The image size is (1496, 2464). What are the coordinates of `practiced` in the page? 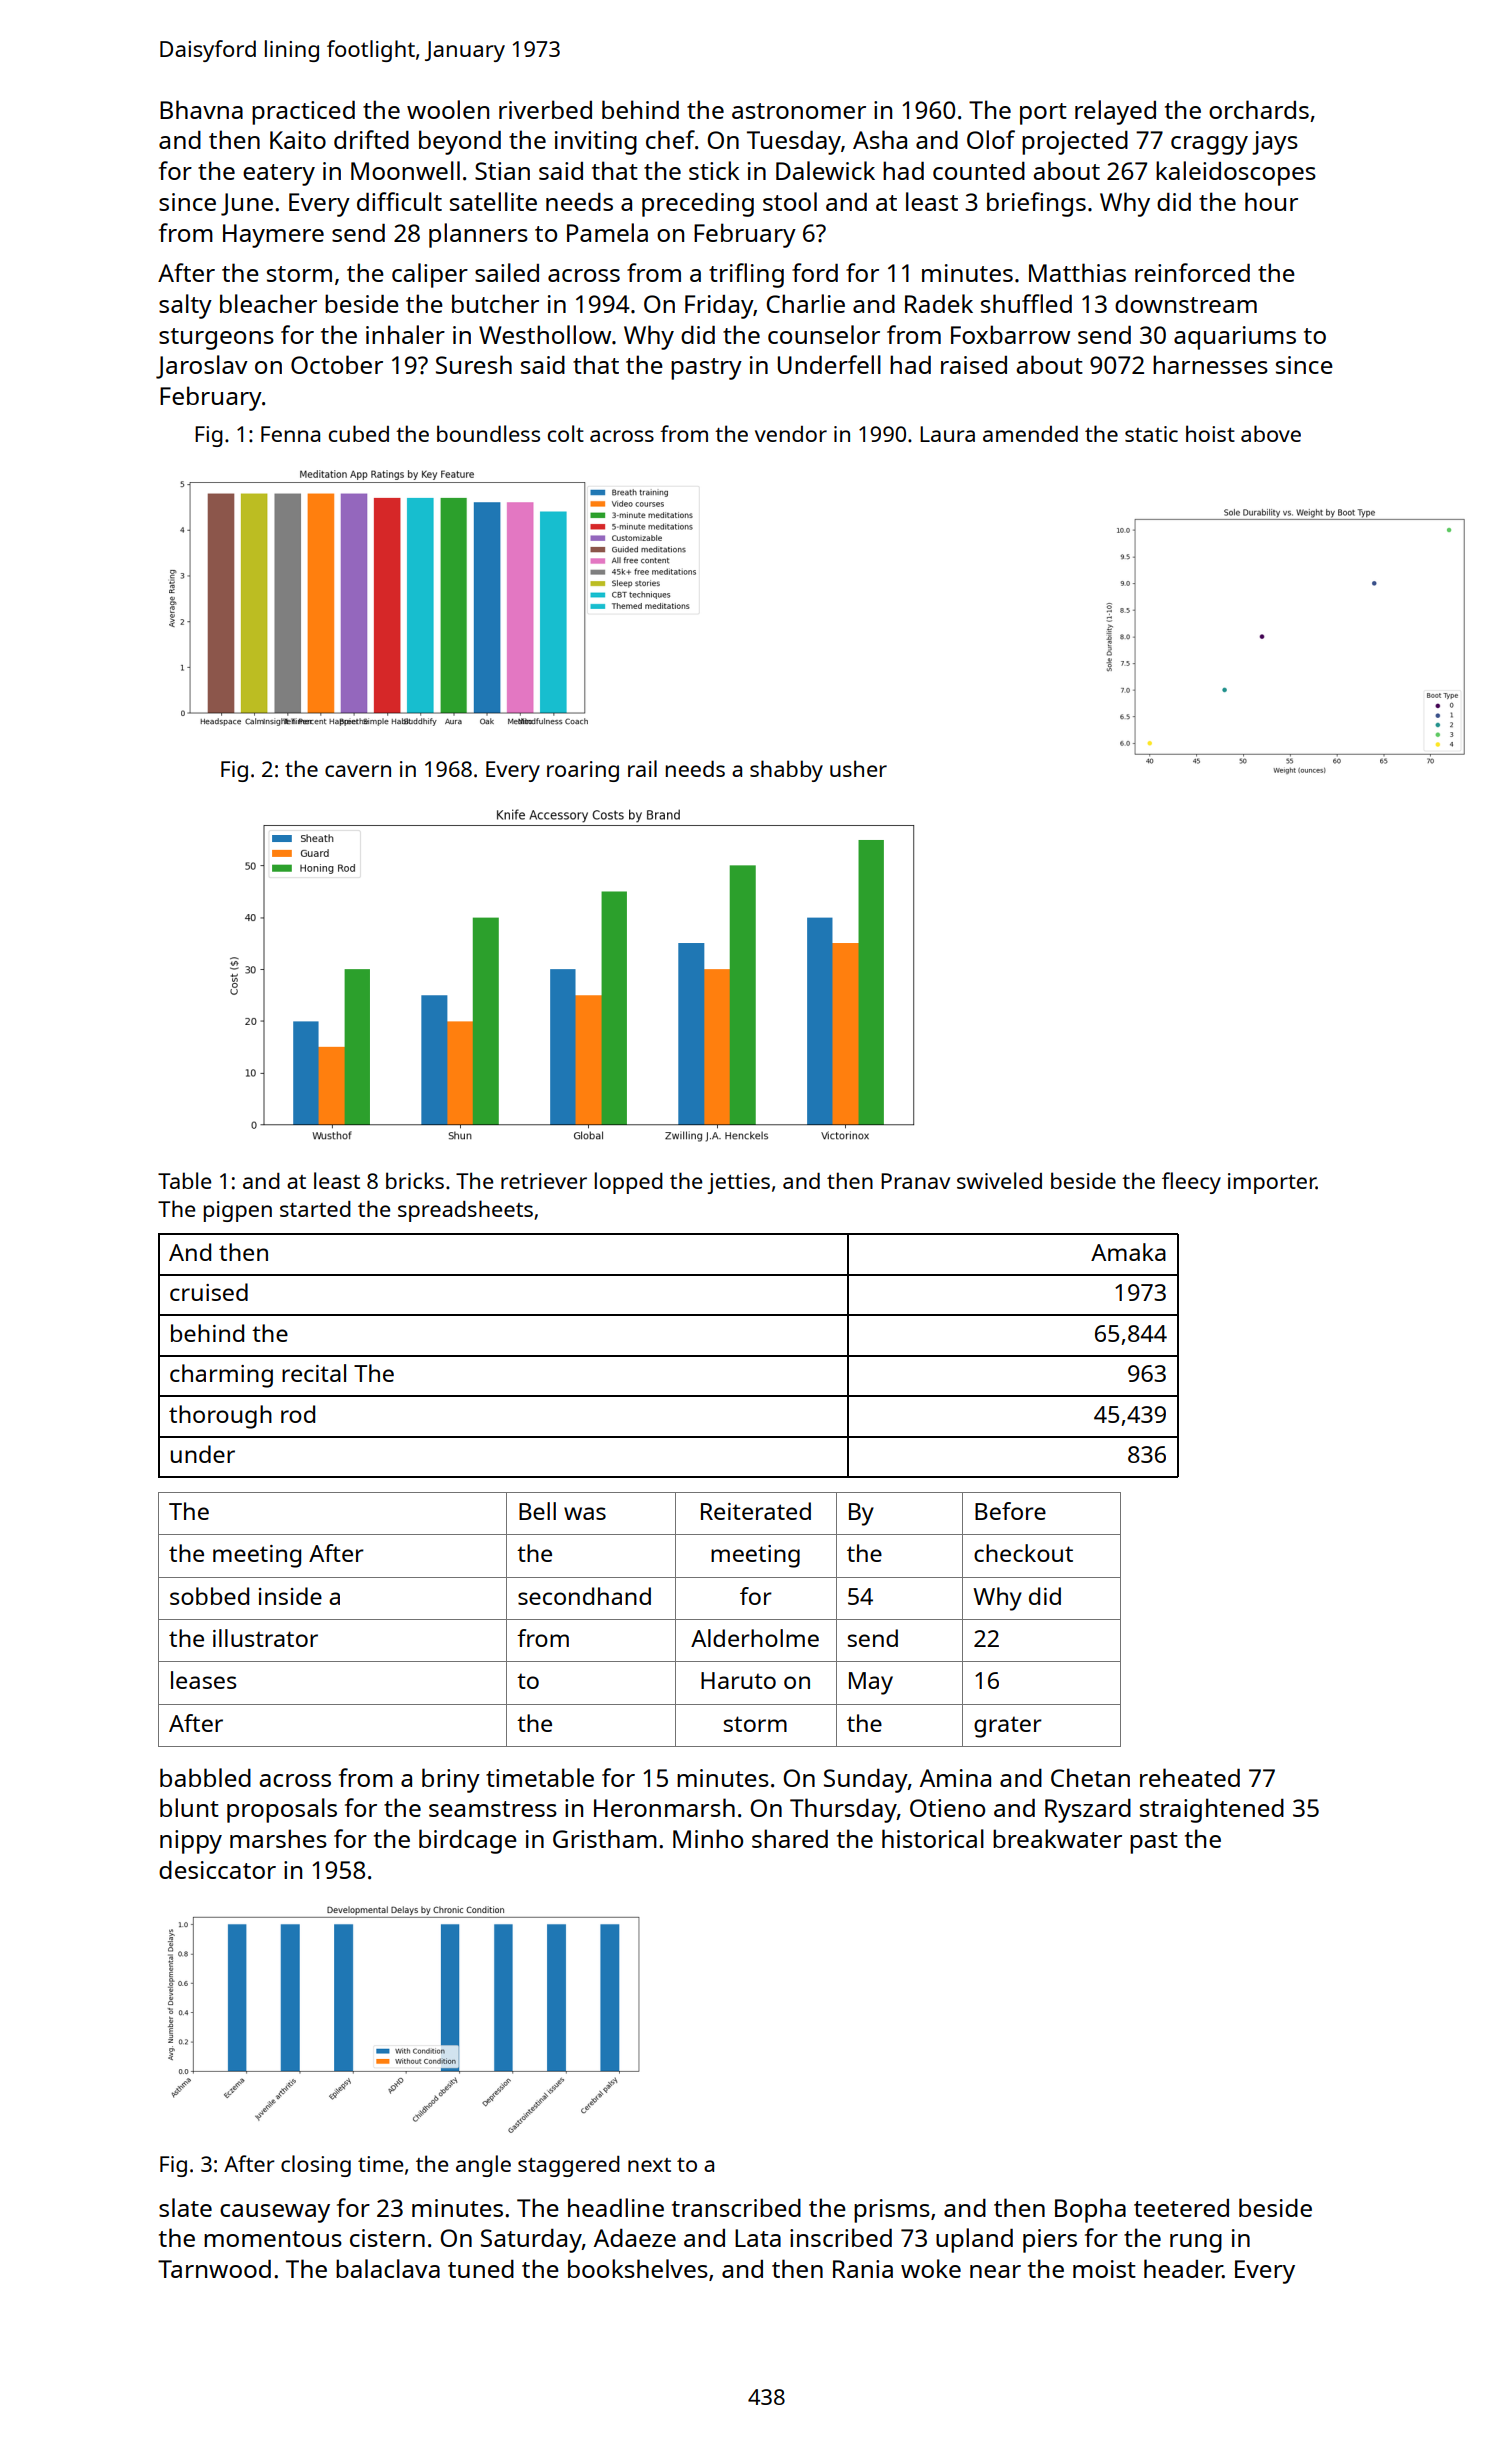 It's located at (303, 113).
